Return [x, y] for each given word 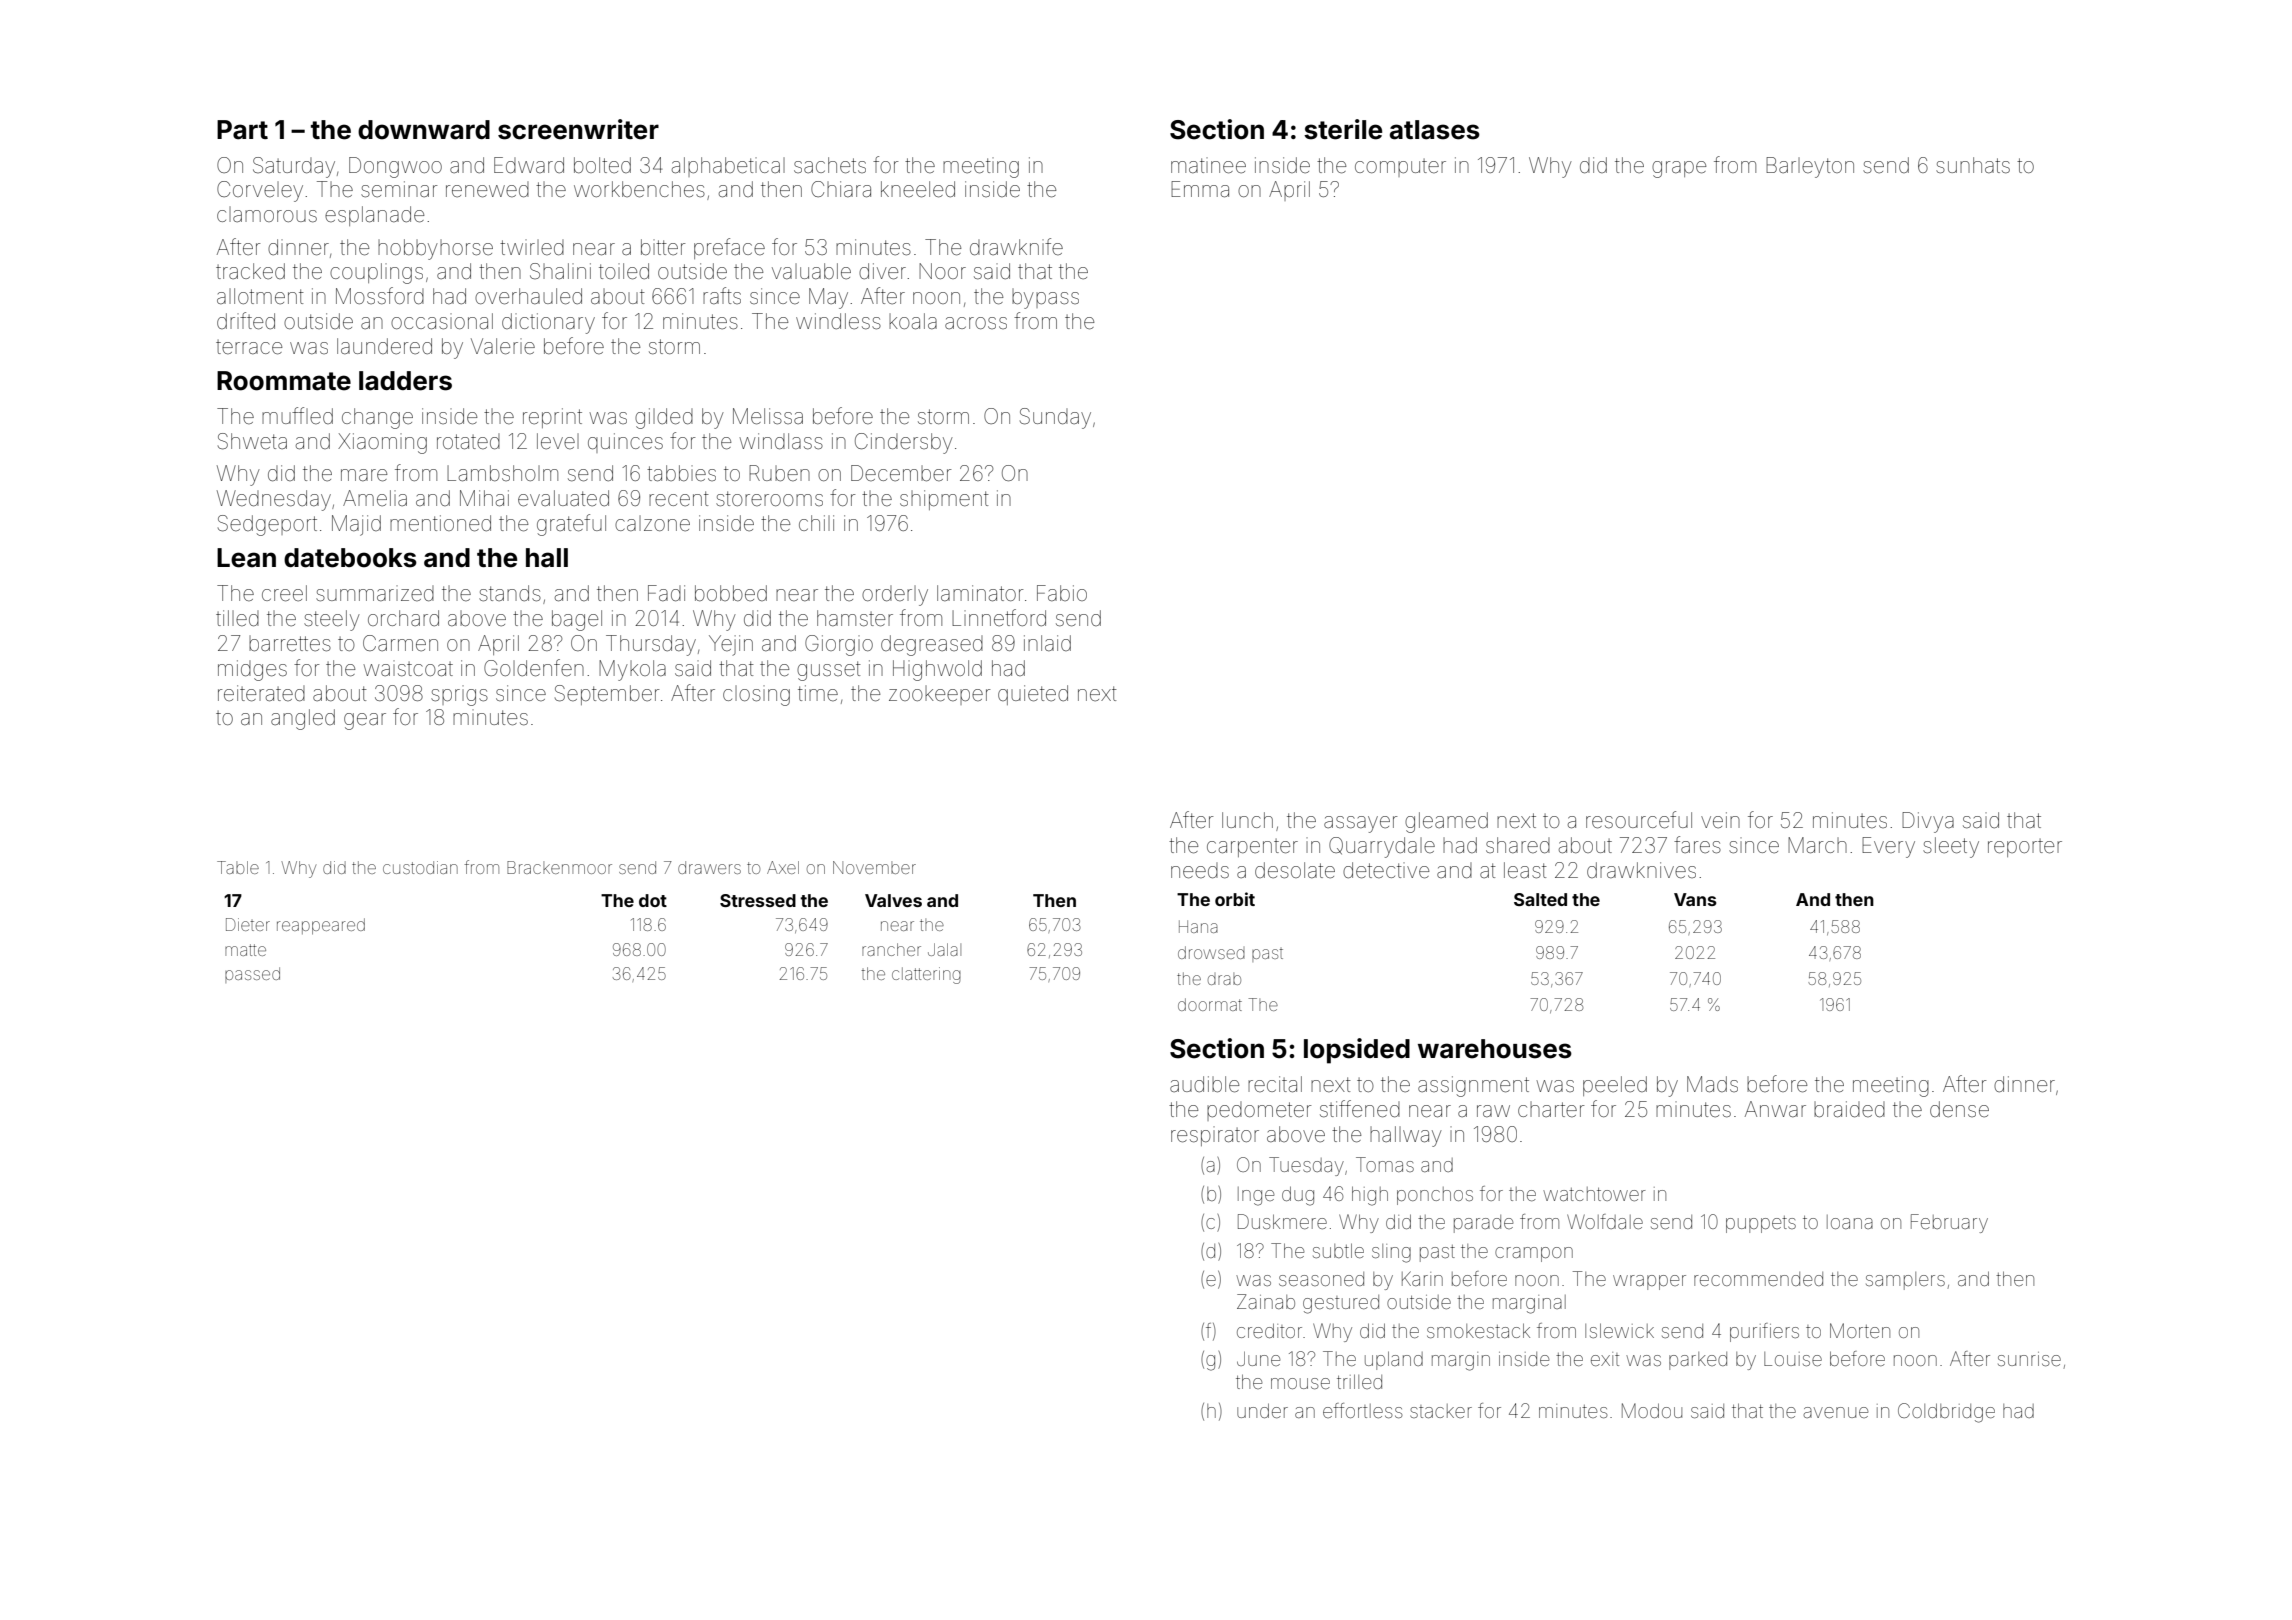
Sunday [1055, 418]
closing [756, 695]
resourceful [1639, 820]
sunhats [1973, 165]
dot [653, 900]
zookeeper [939, 695]
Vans [1695, 899]
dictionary [548, 323]
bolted [602, 165]
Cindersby [904, 443]
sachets [830, 165]
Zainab [1266, 1301]
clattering [926, 975]
